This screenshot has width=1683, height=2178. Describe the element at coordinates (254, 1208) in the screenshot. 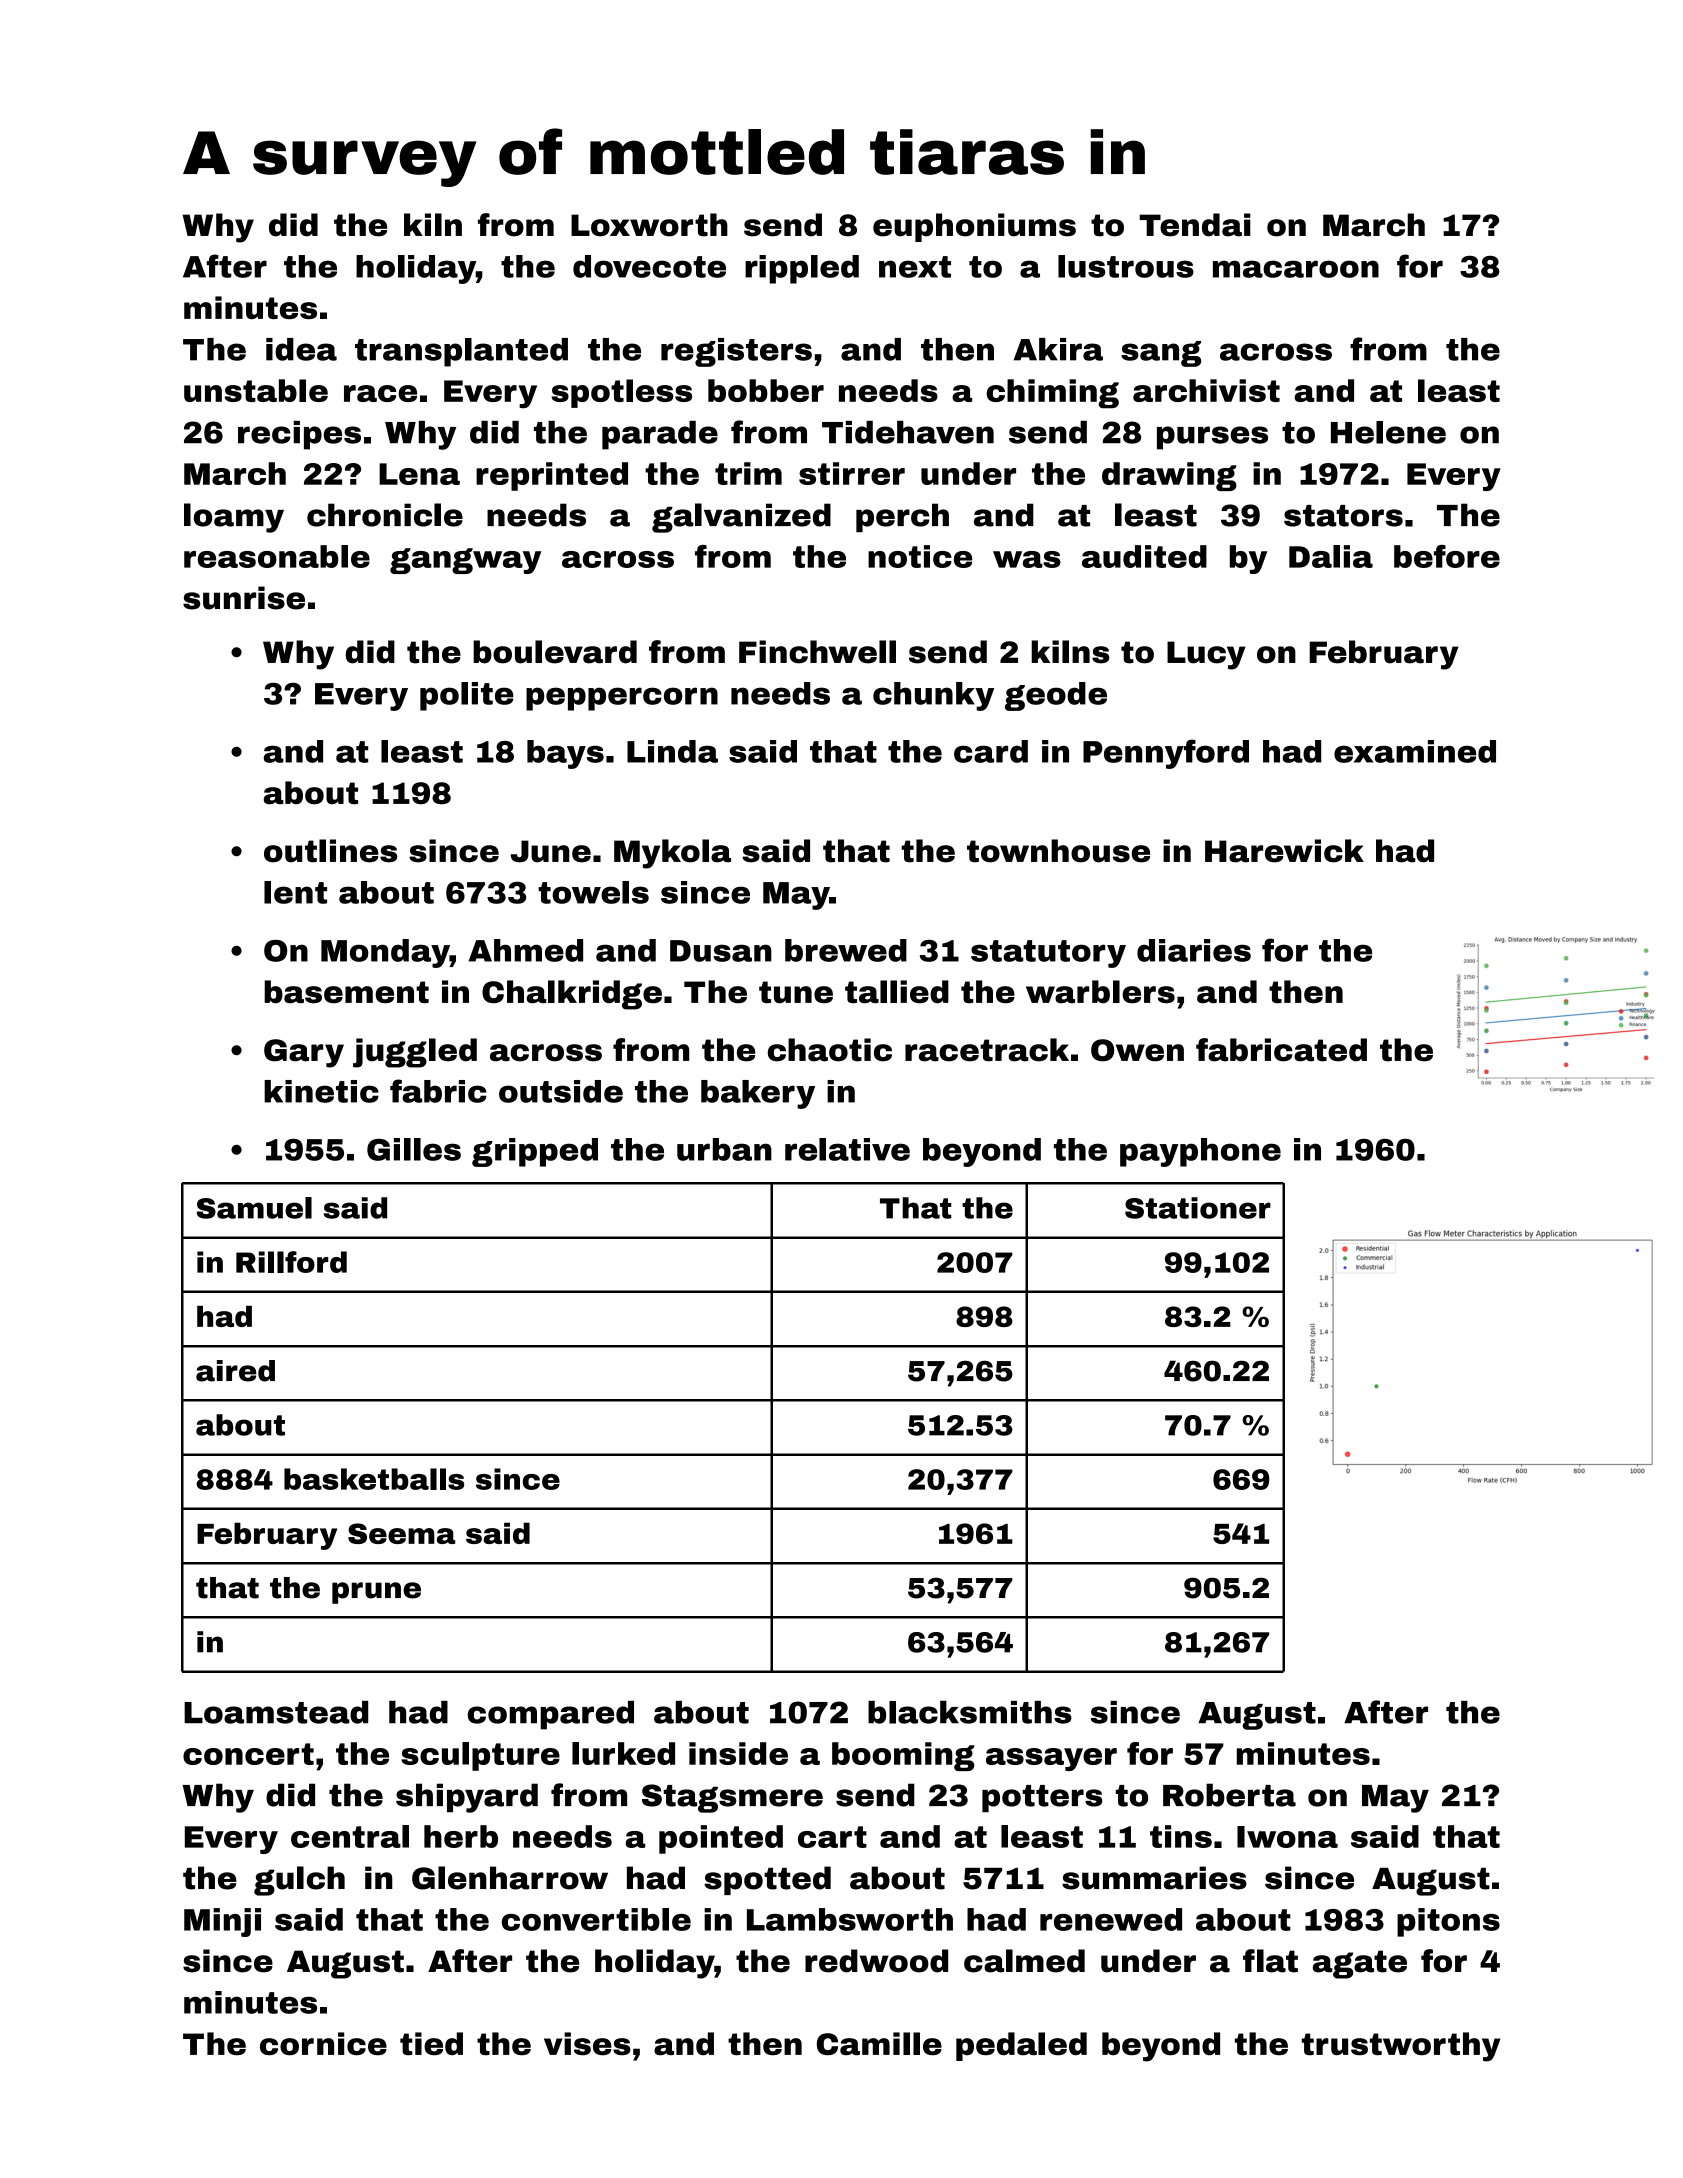

I see `Samuel` at that location.
